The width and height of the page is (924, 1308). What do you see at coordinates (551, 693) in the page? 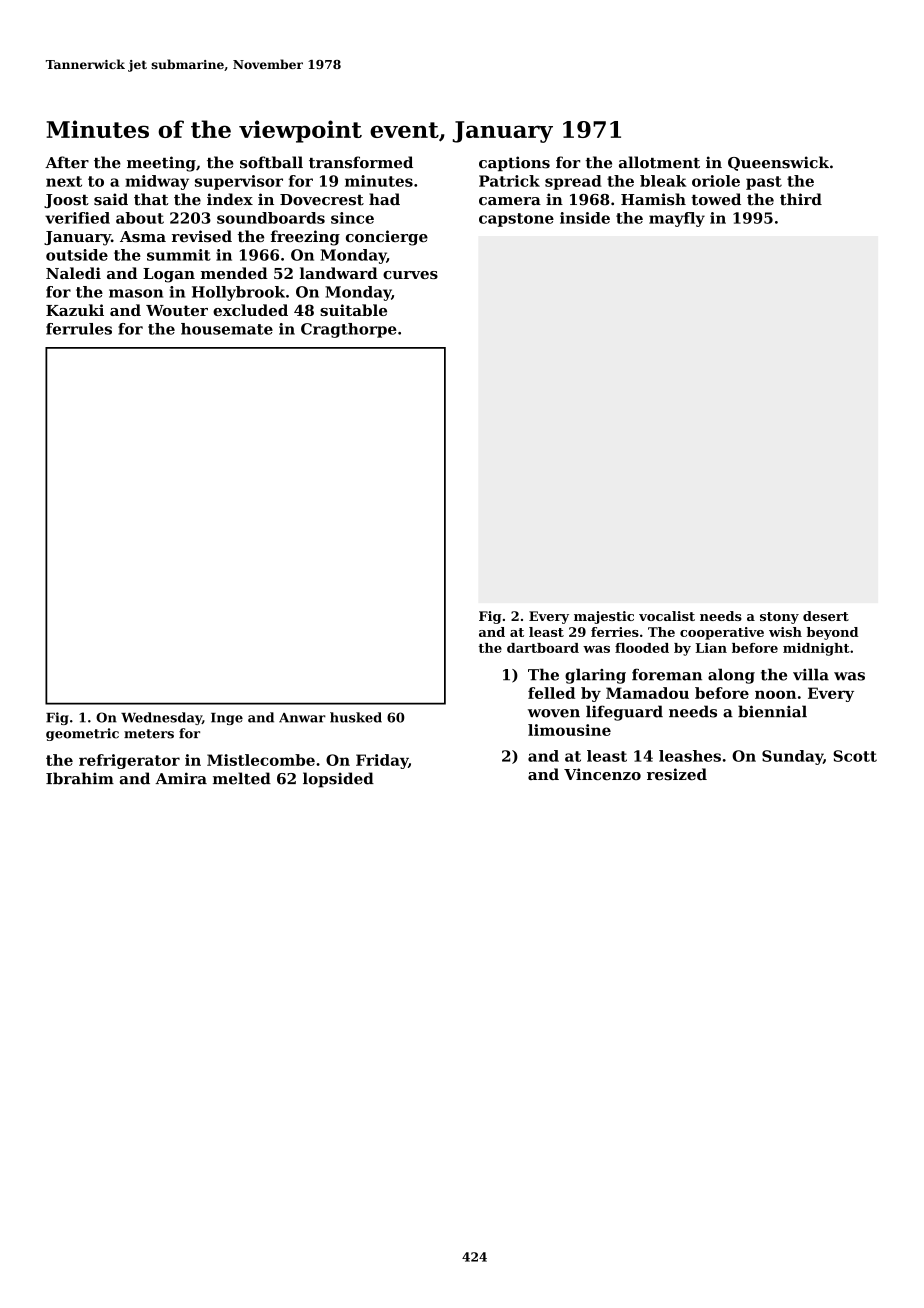
I see `felled` at bounding box center [551, 693].
